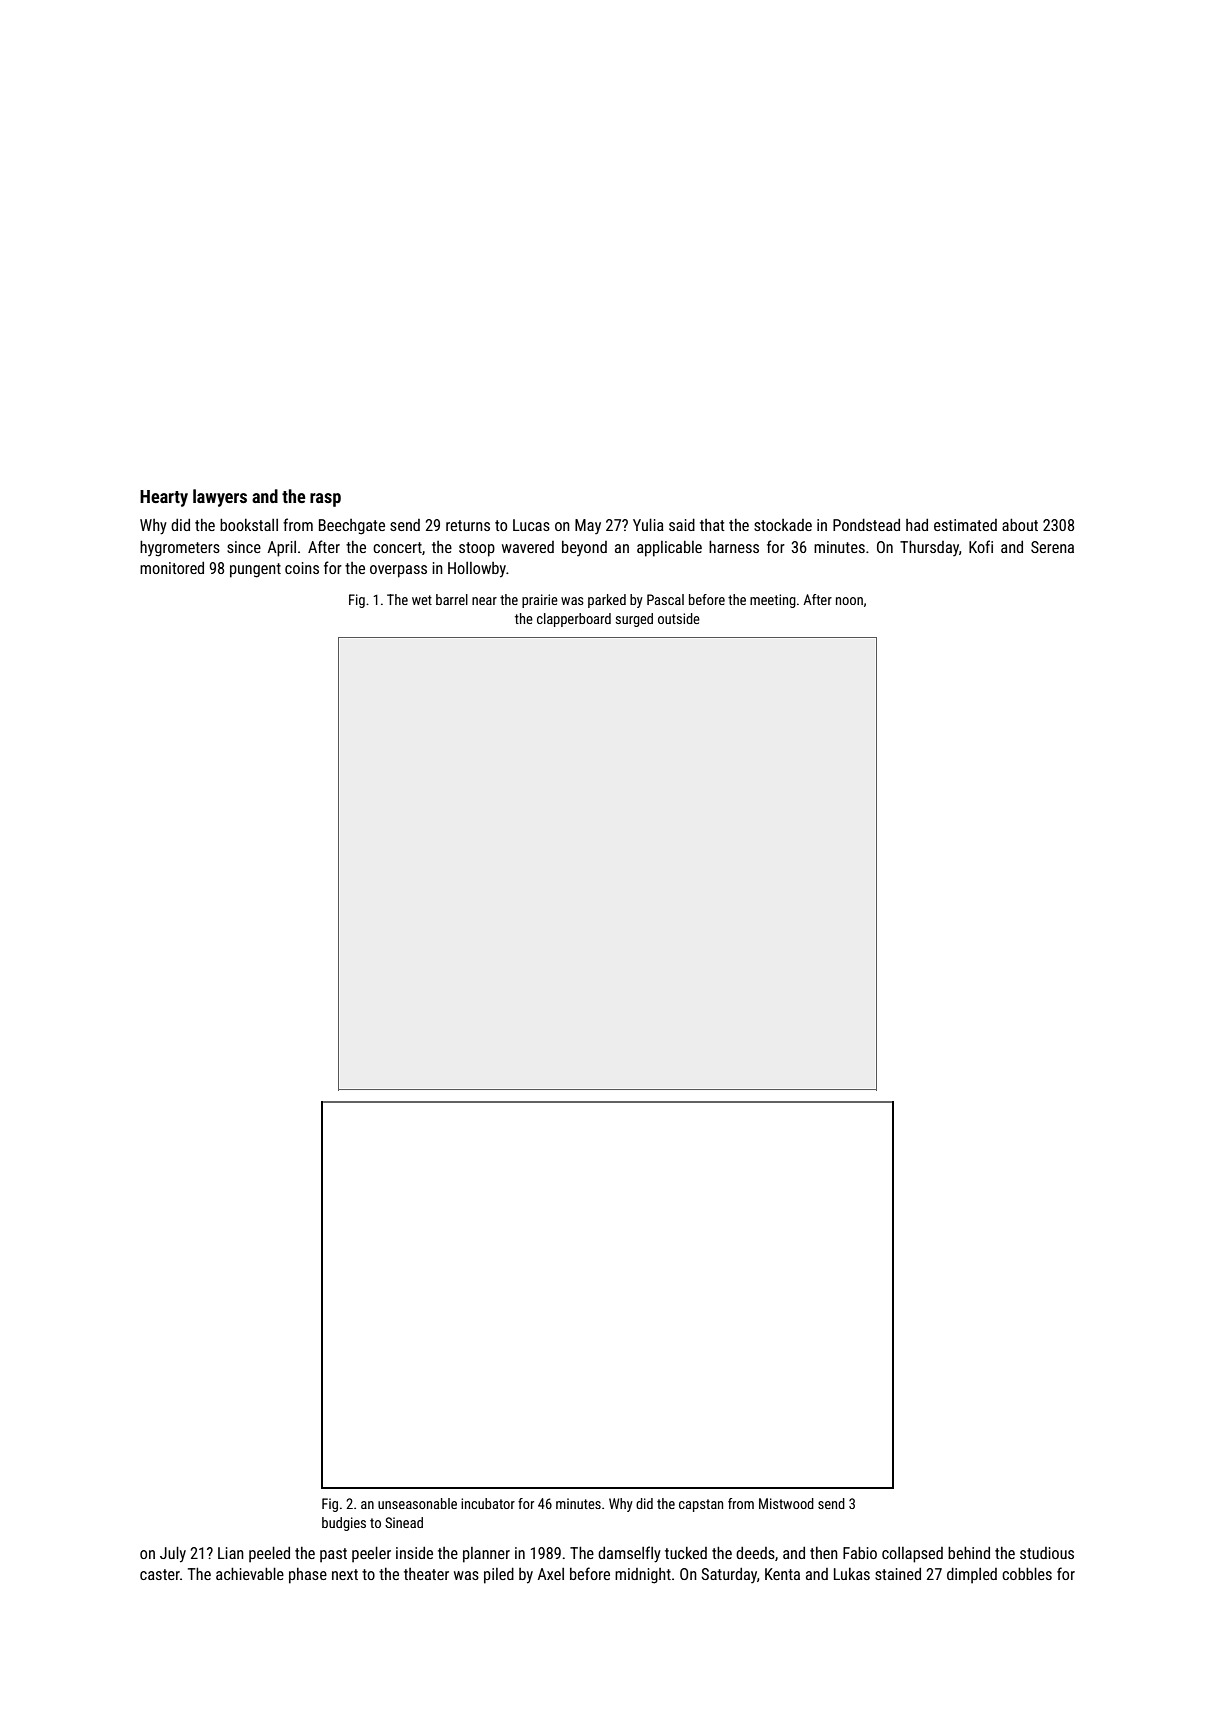 This image has width=1215, height=1719. I want to click on Mistwood, so click(786, 1503).
